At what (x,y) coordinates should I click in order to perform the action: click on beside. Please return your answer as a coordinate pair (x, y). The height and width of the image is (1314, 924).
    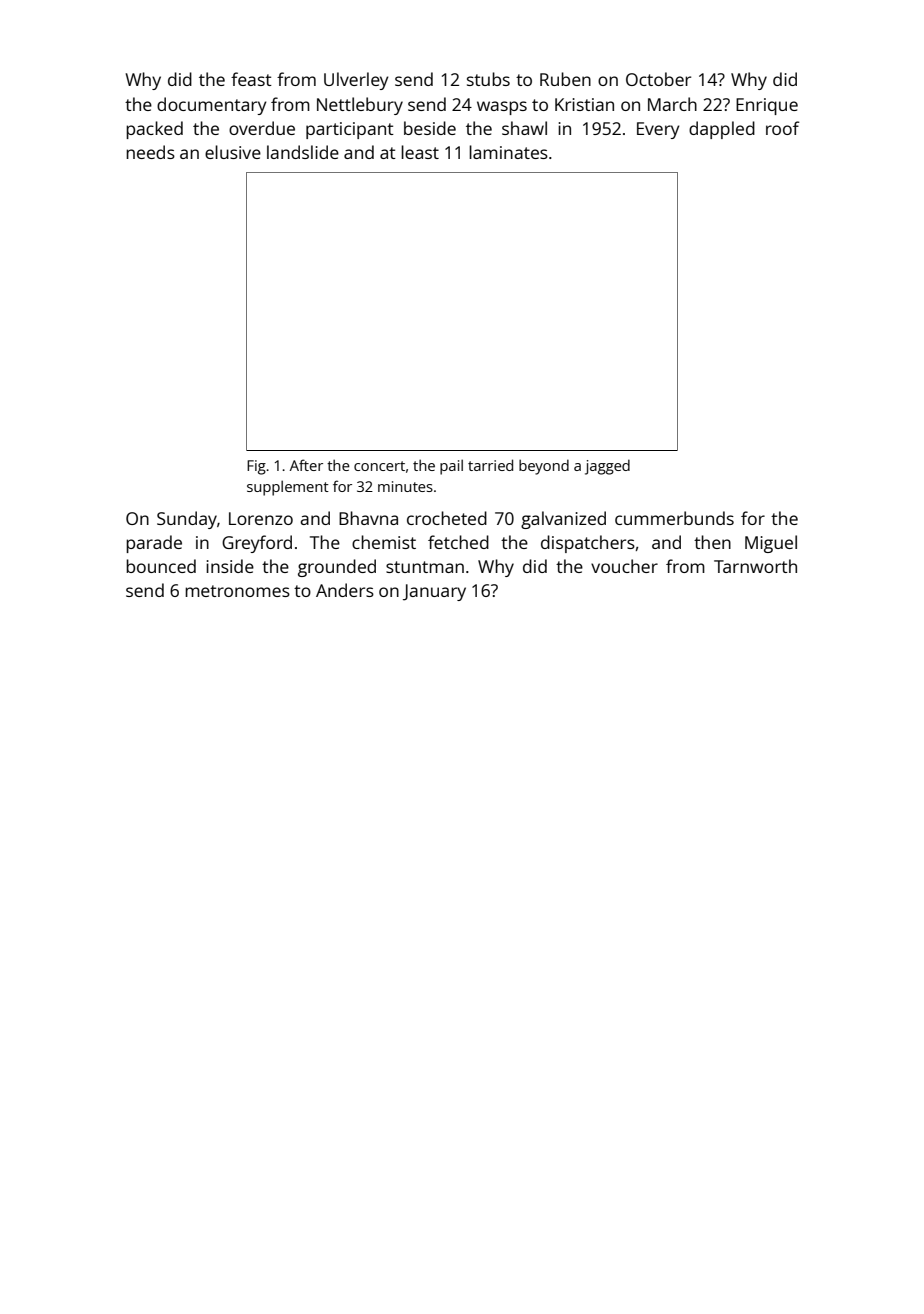
    Looking at the image, I should click on (430, 128).
